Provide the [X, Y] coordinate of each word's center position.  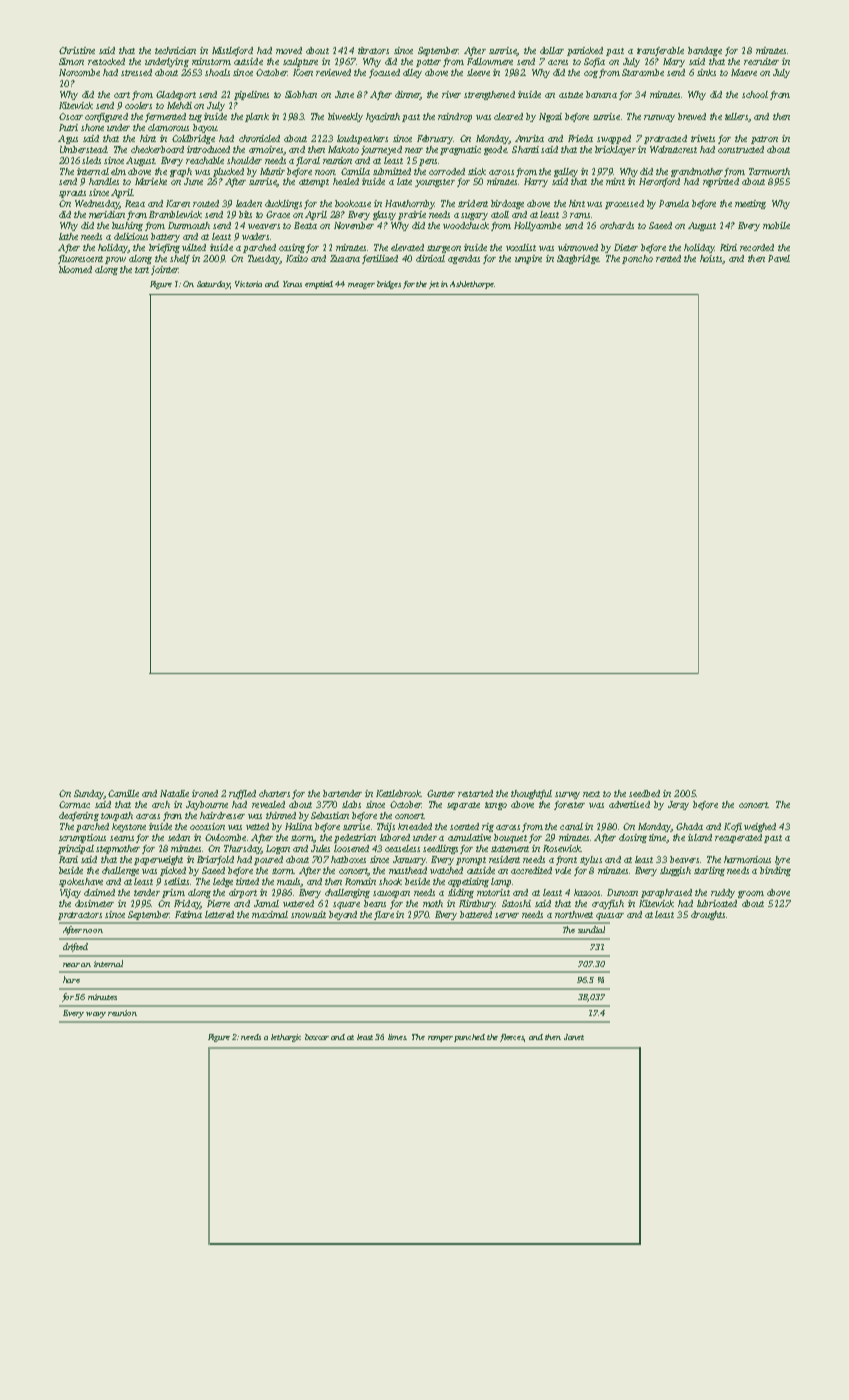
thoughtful [531, 794]
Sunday [89, 794]
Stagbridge [578, 259]
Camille [123, 793]
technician [175, 50]
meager [361, 286]
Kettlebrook [399, 793]
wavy [96, 1015]
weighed [760, 827]
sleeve [478, 72]
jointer [165, 270]
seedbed [644, 793]
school [755, 94]
